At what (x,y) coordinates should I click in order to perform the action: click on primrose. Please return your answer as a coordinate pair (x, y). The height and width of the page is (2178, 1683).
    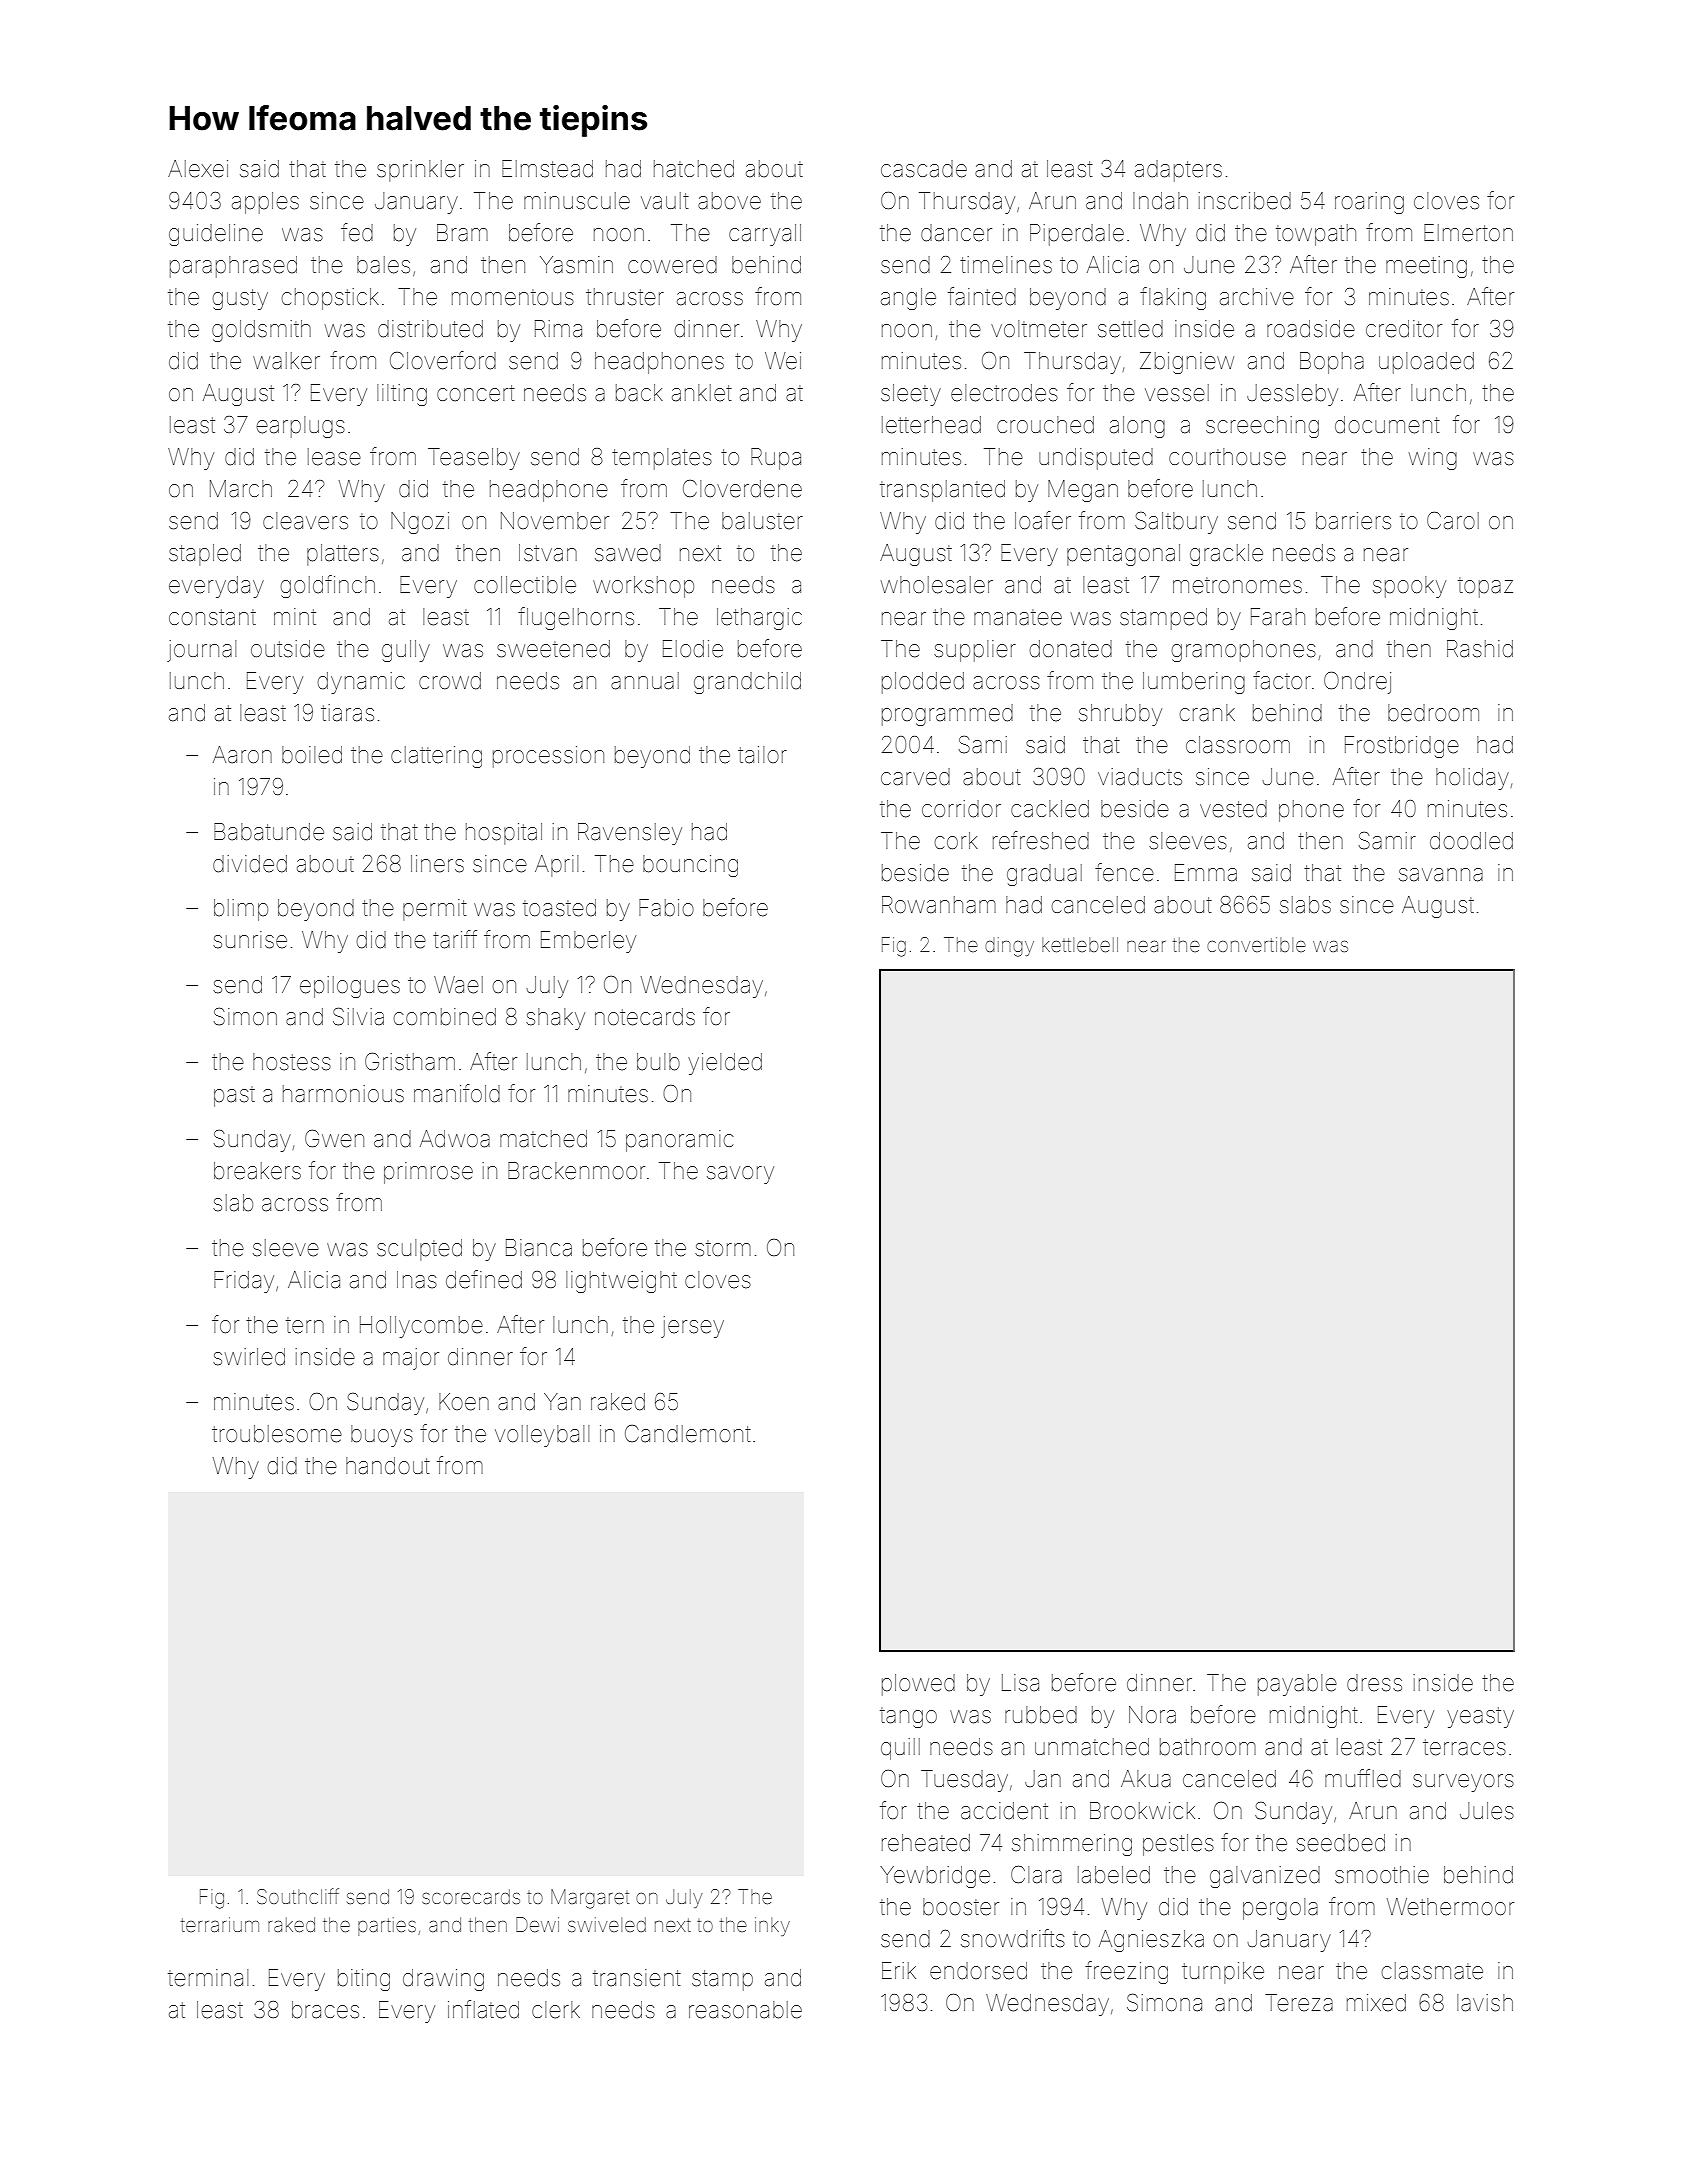
    Looking at the image, I should click on (428, 1173).
